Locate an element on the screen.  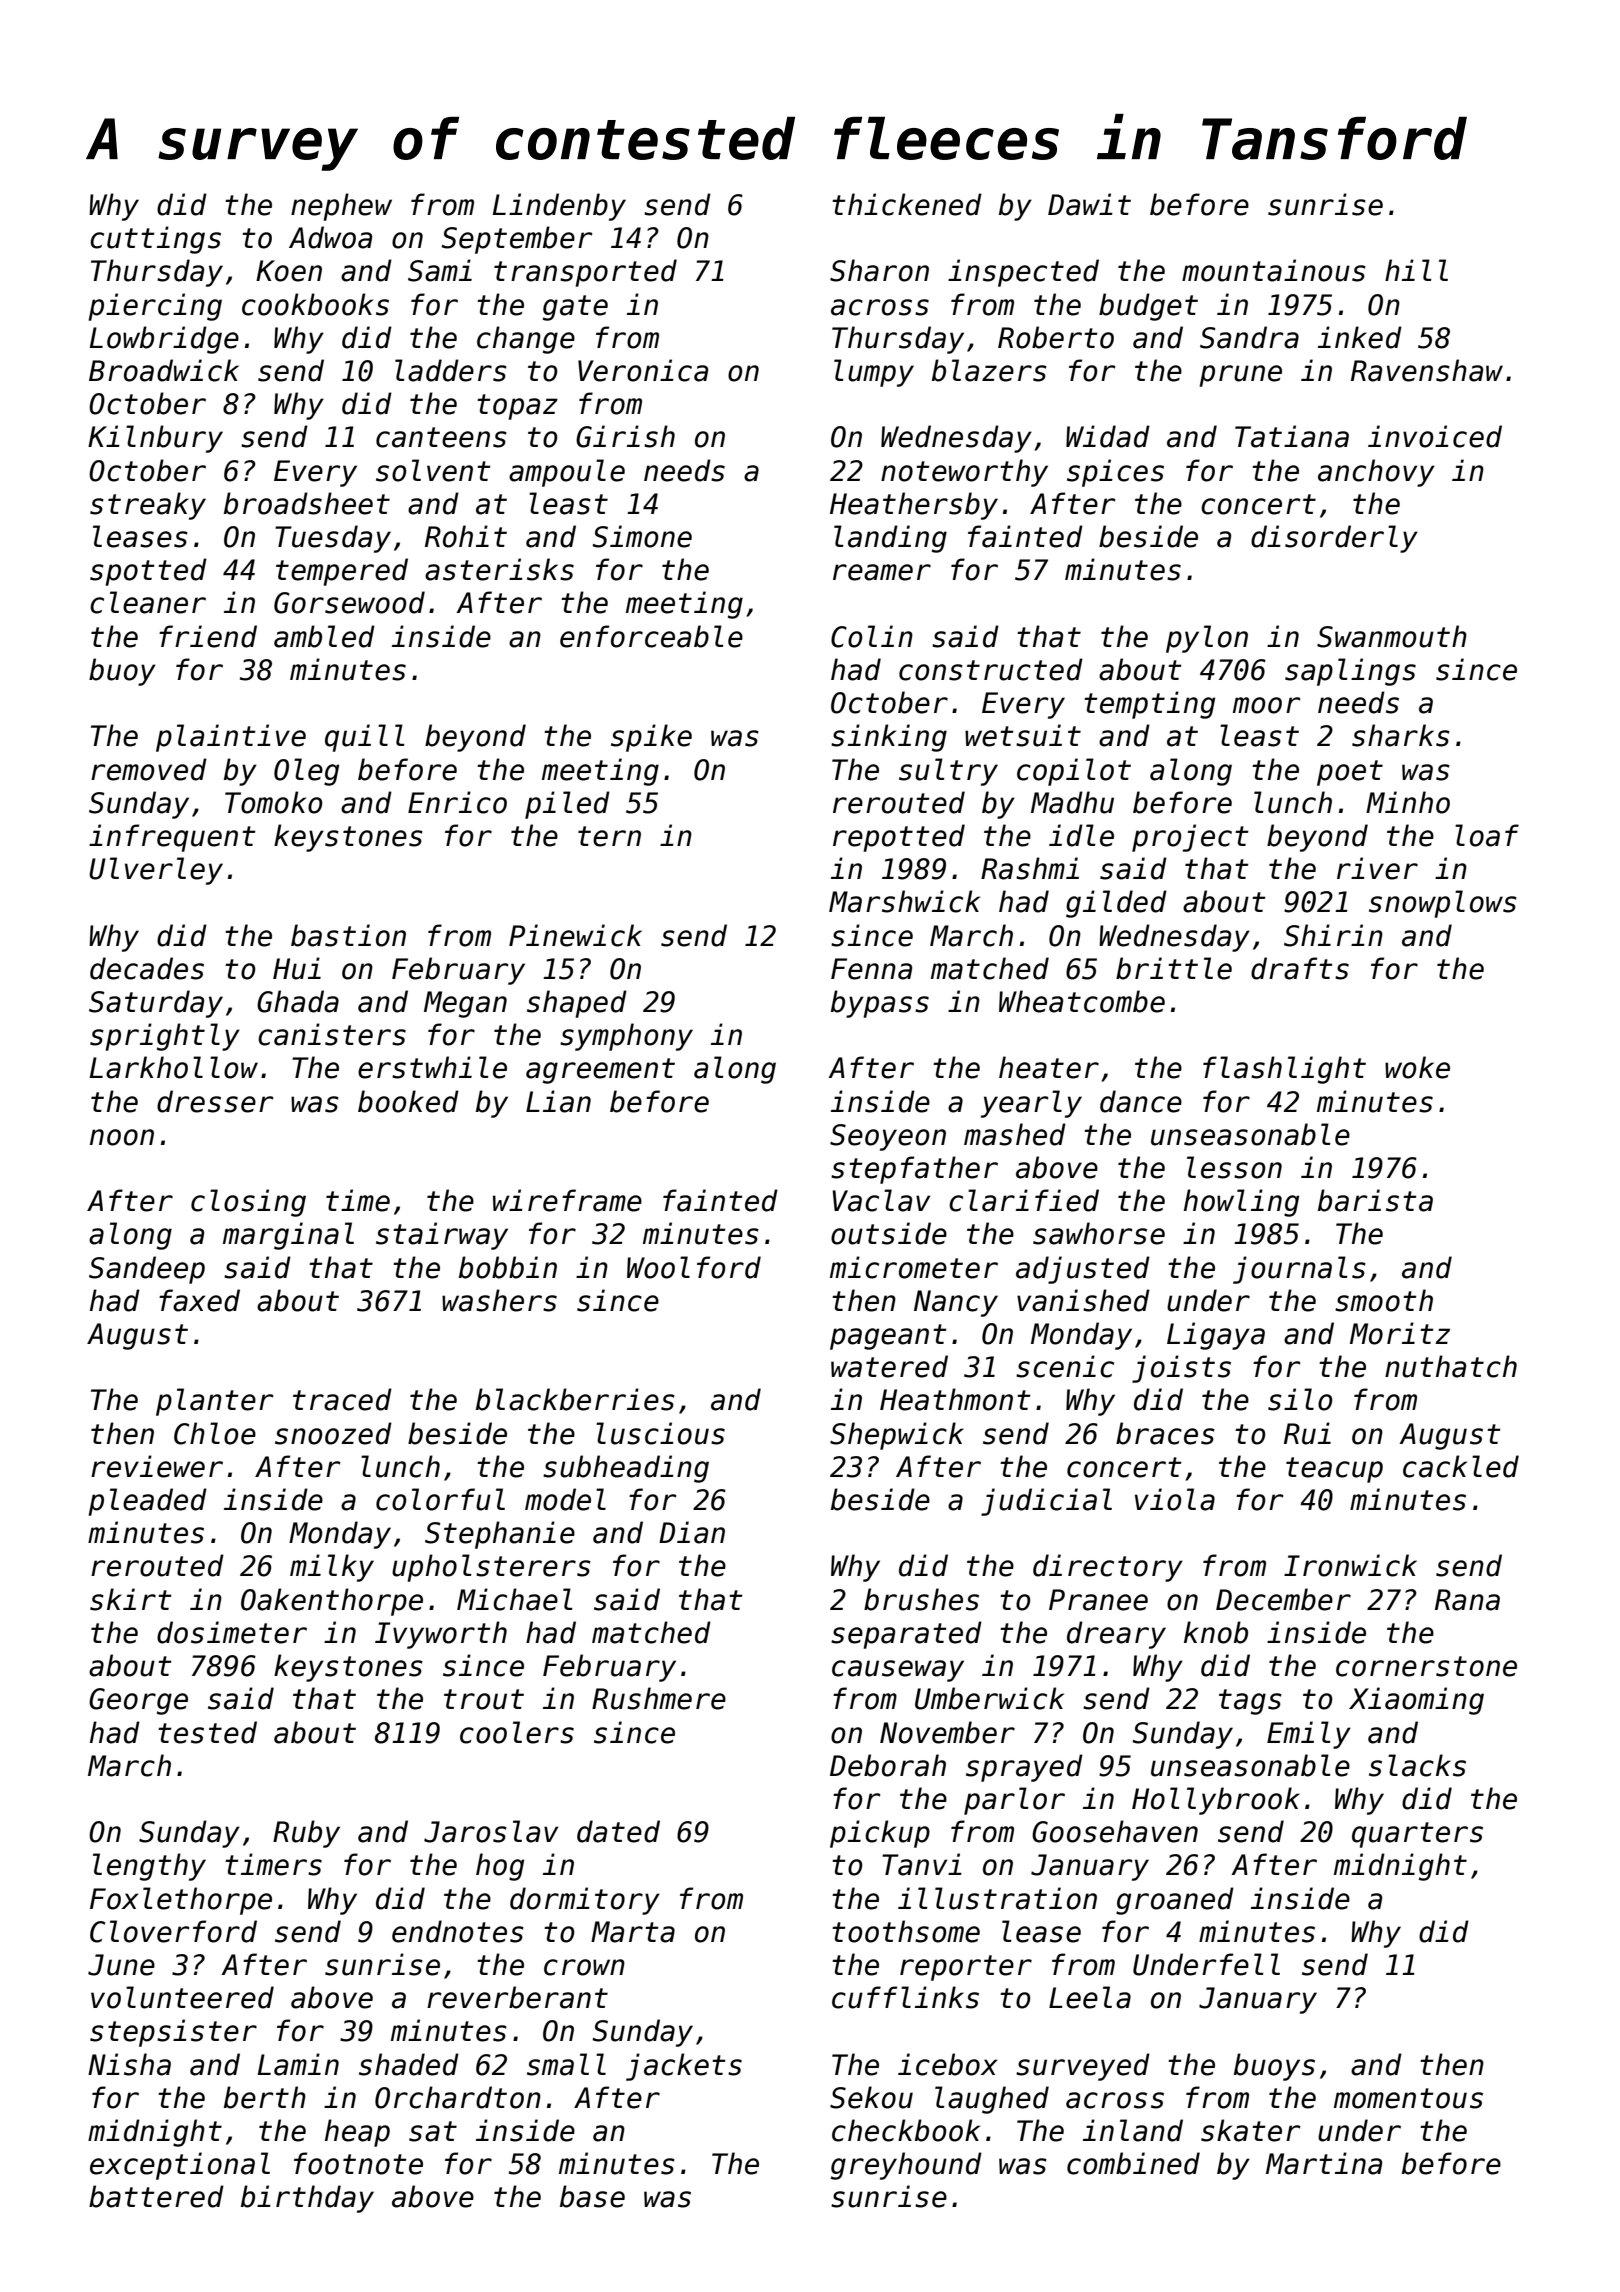
mountainous is located at coordinates (1274, 270).
